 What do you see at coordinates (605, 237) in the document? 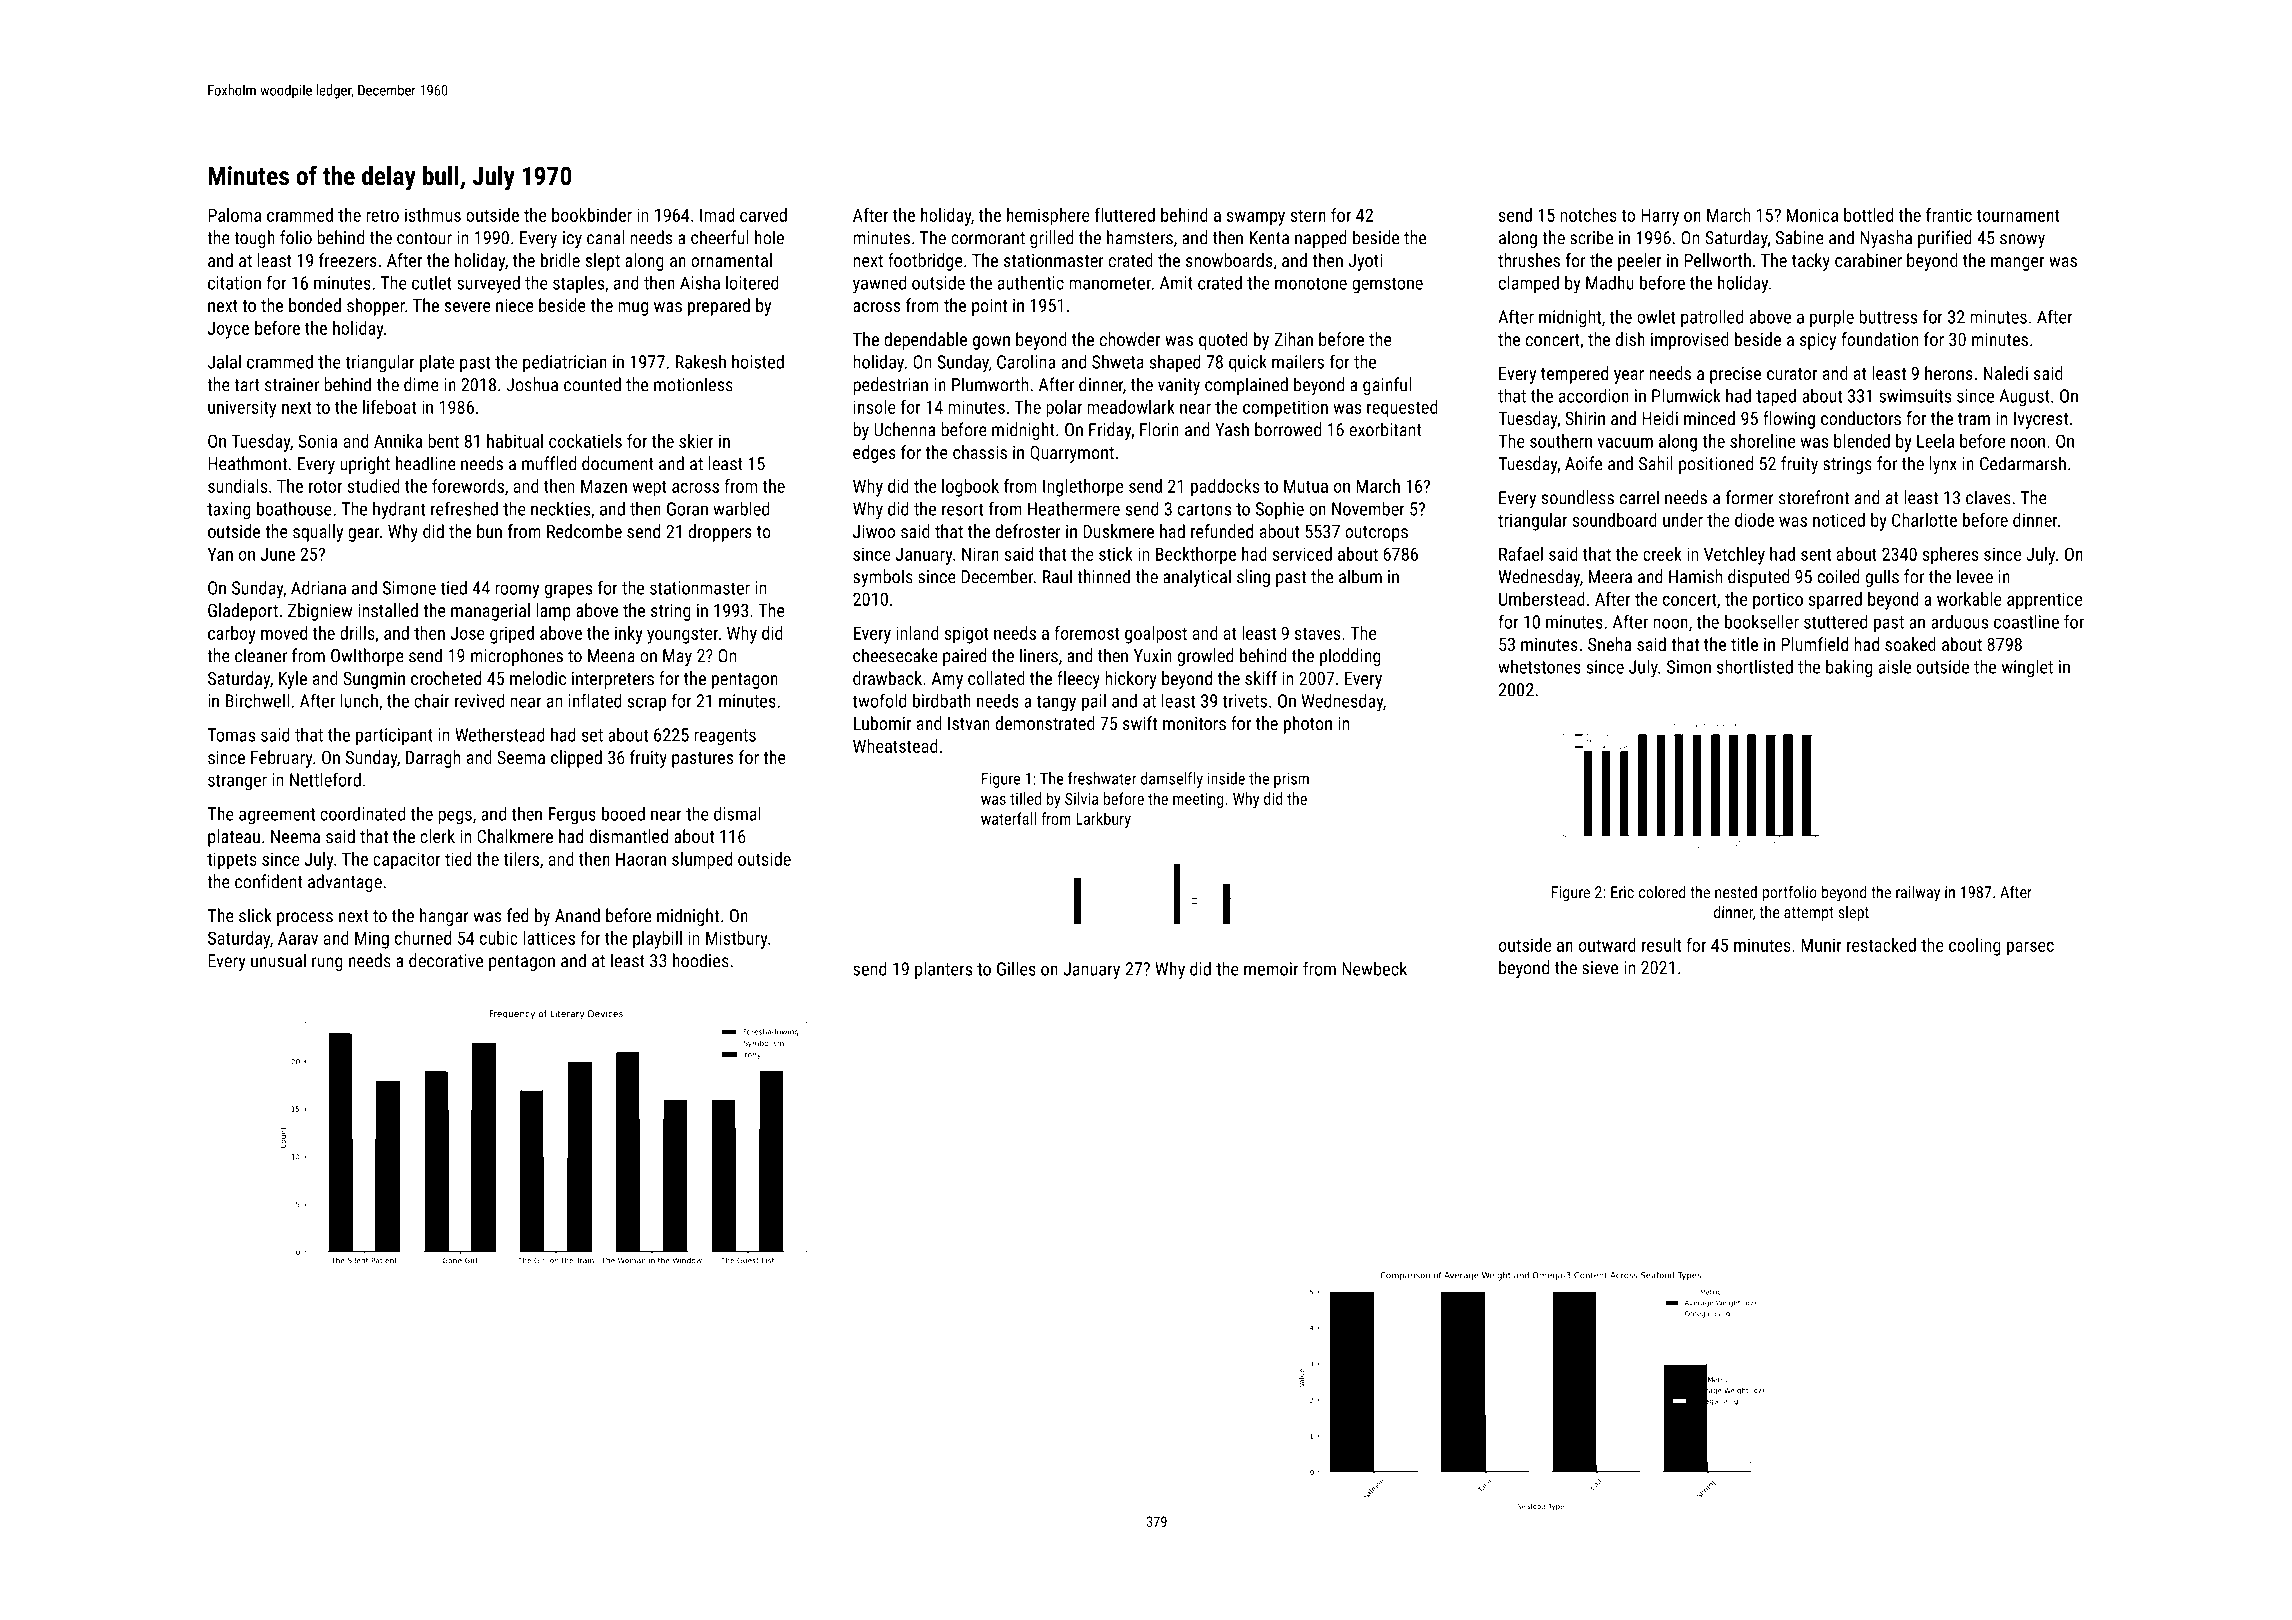
I see `canal` at bounding box center [605, 237].
